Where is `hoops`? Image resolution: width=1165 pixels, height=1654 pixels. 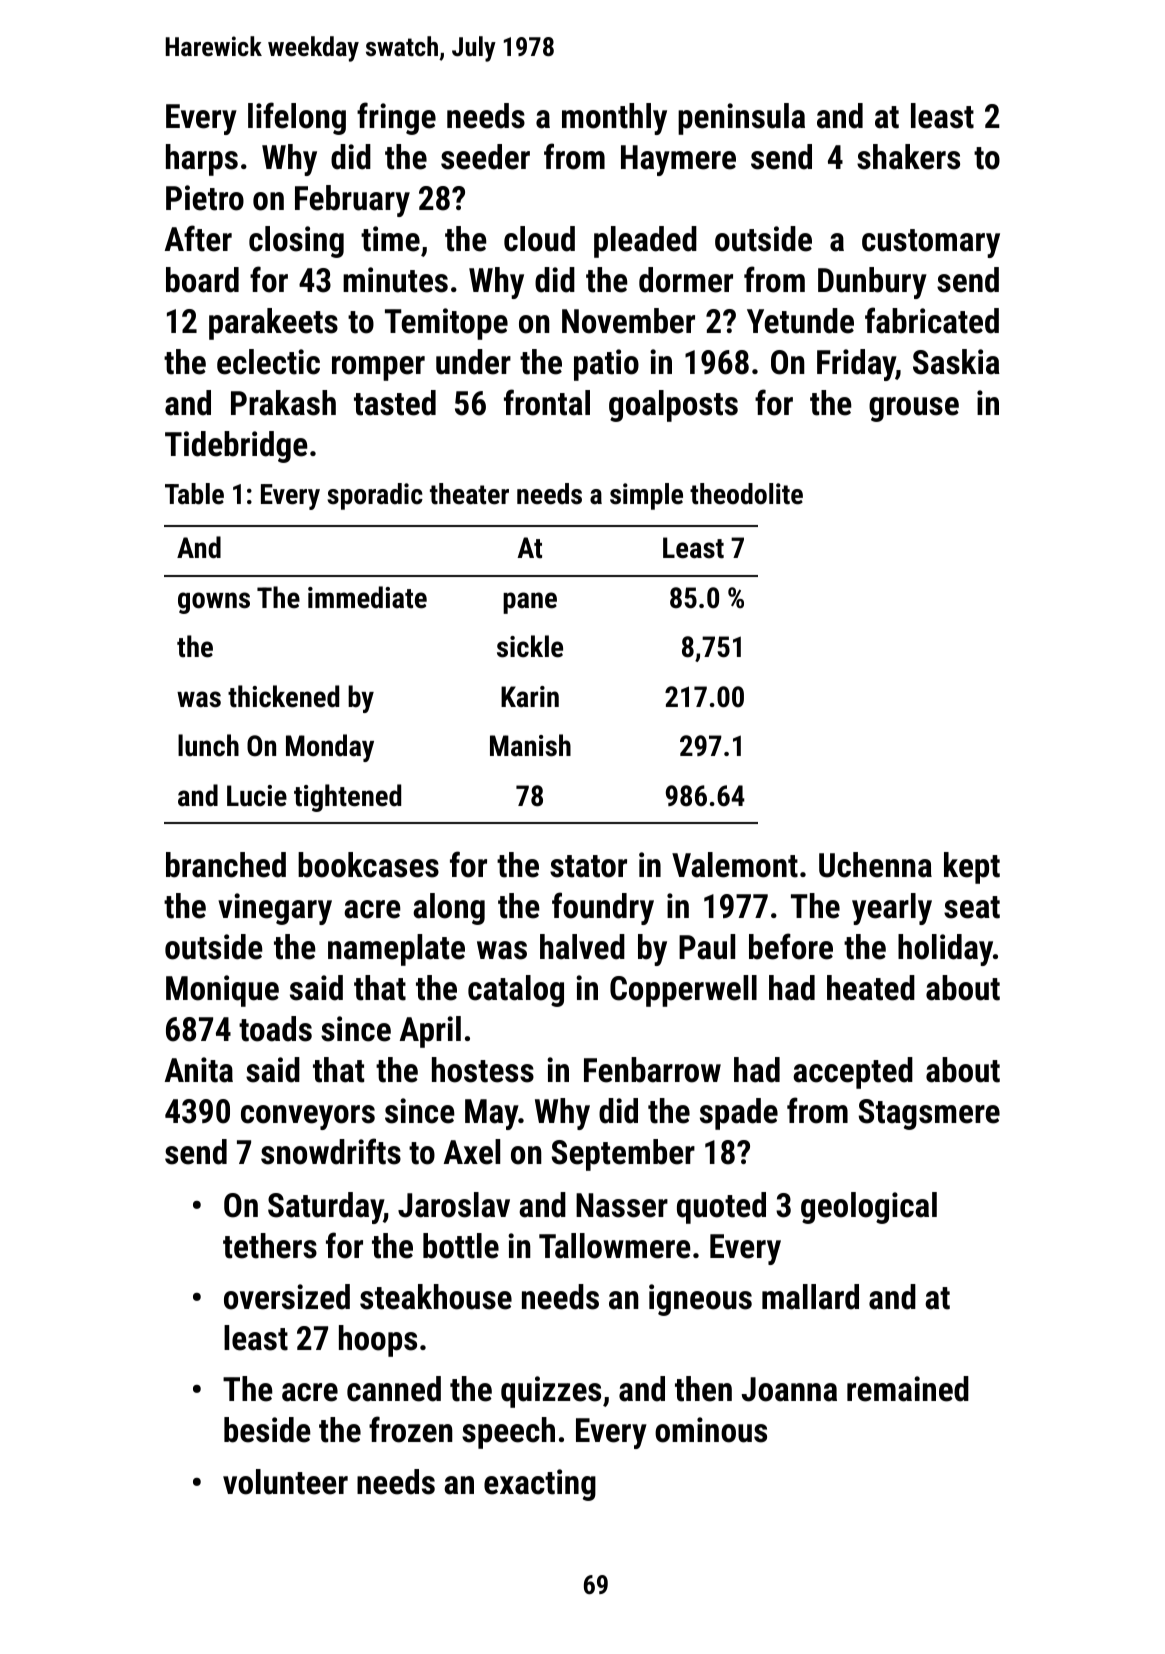
hoops is located at coordinates (378, 1341).
